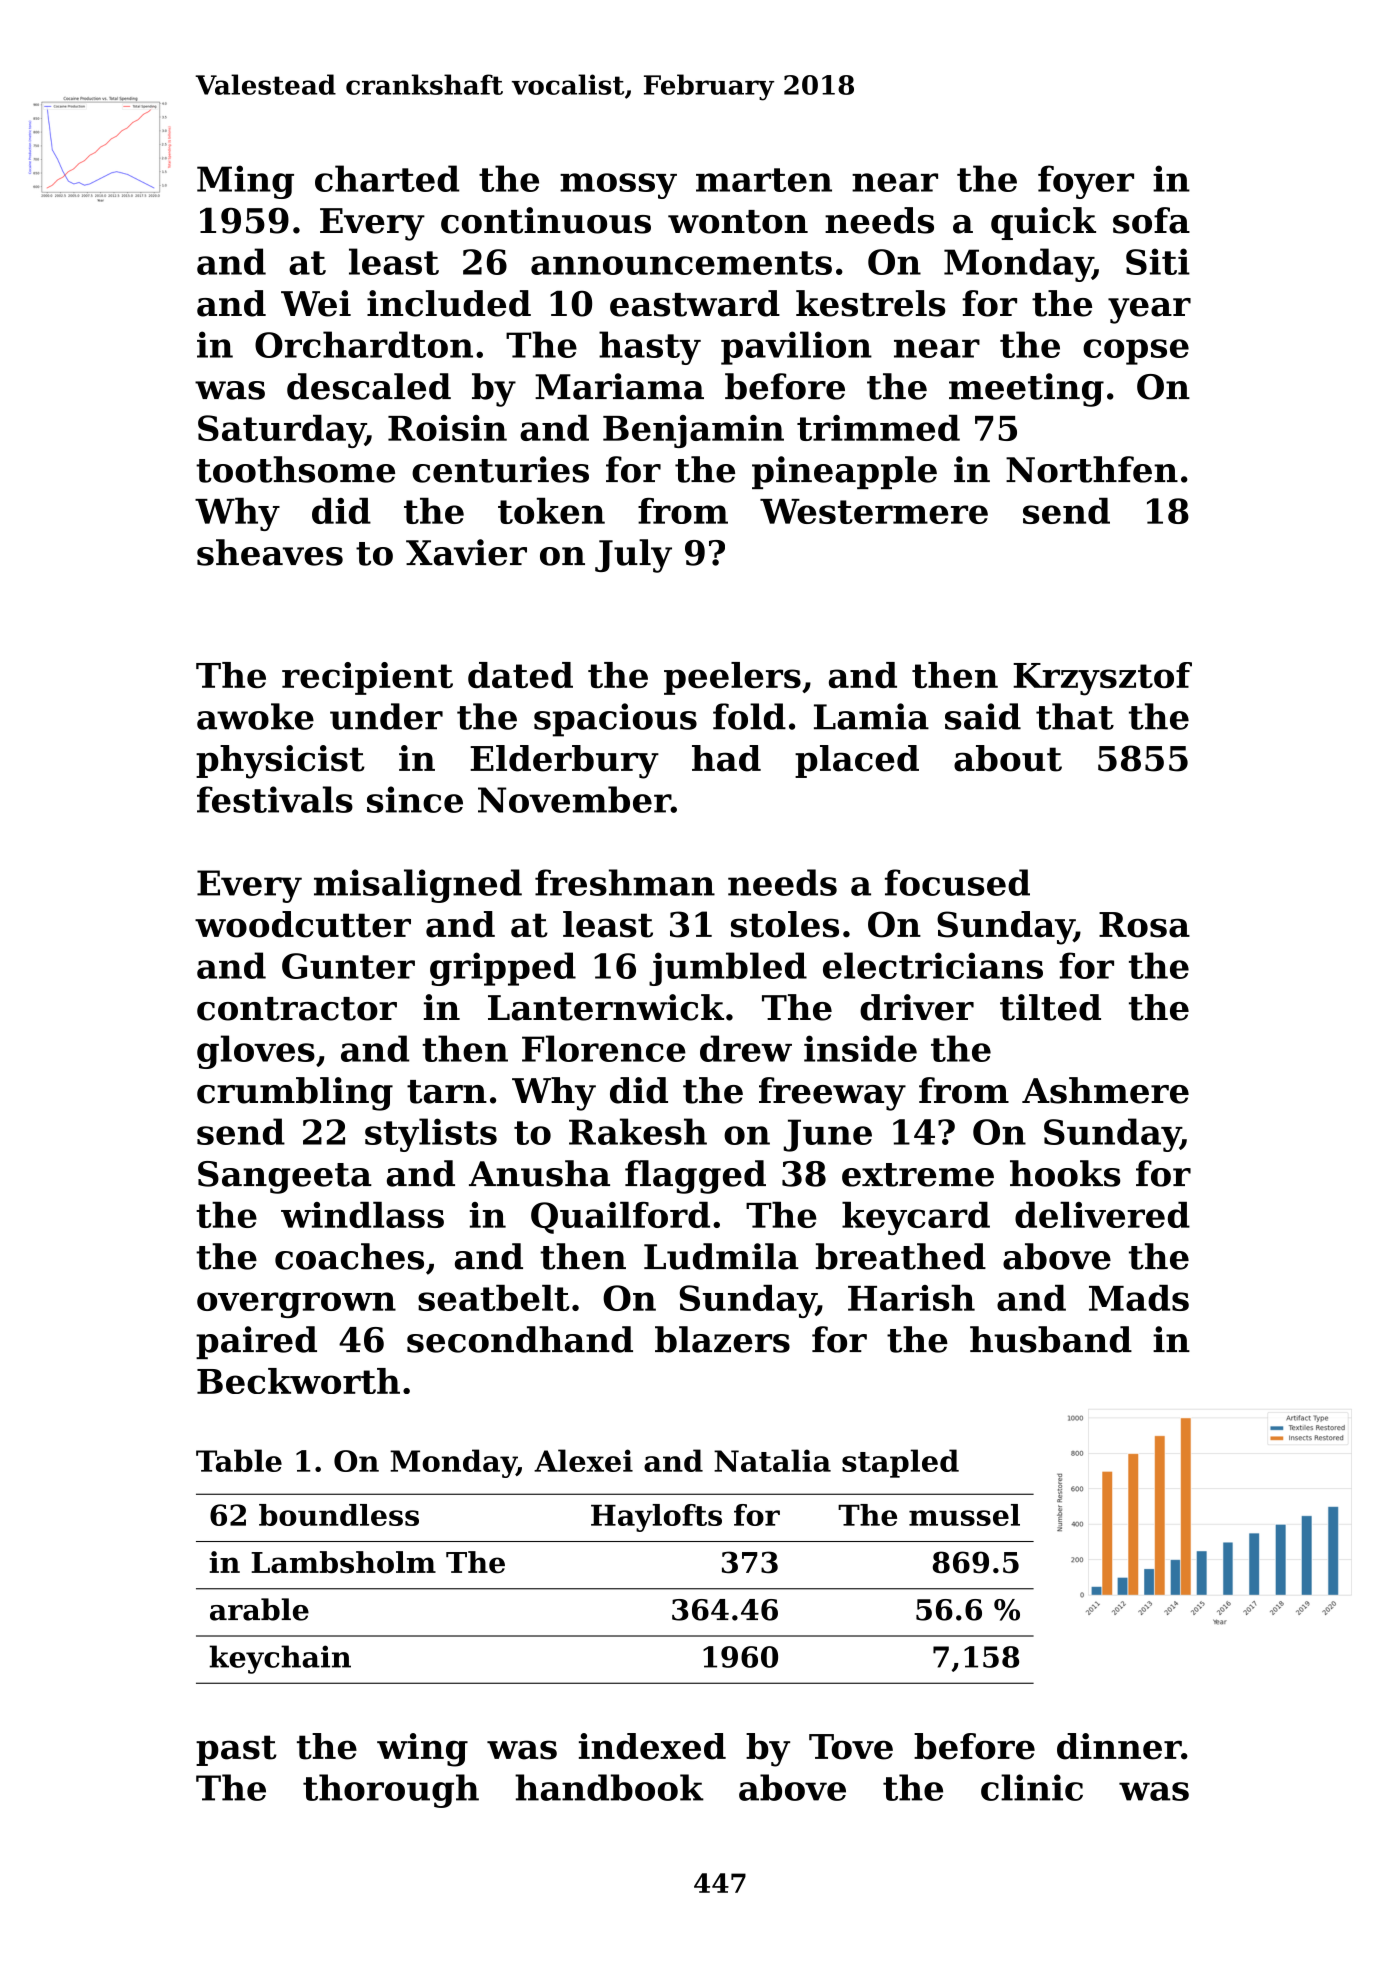 This document has height=1969, width=1386. What do you see at coordinates (551, 511) in the document?
I see `token` at bounding box center [551, 511].
